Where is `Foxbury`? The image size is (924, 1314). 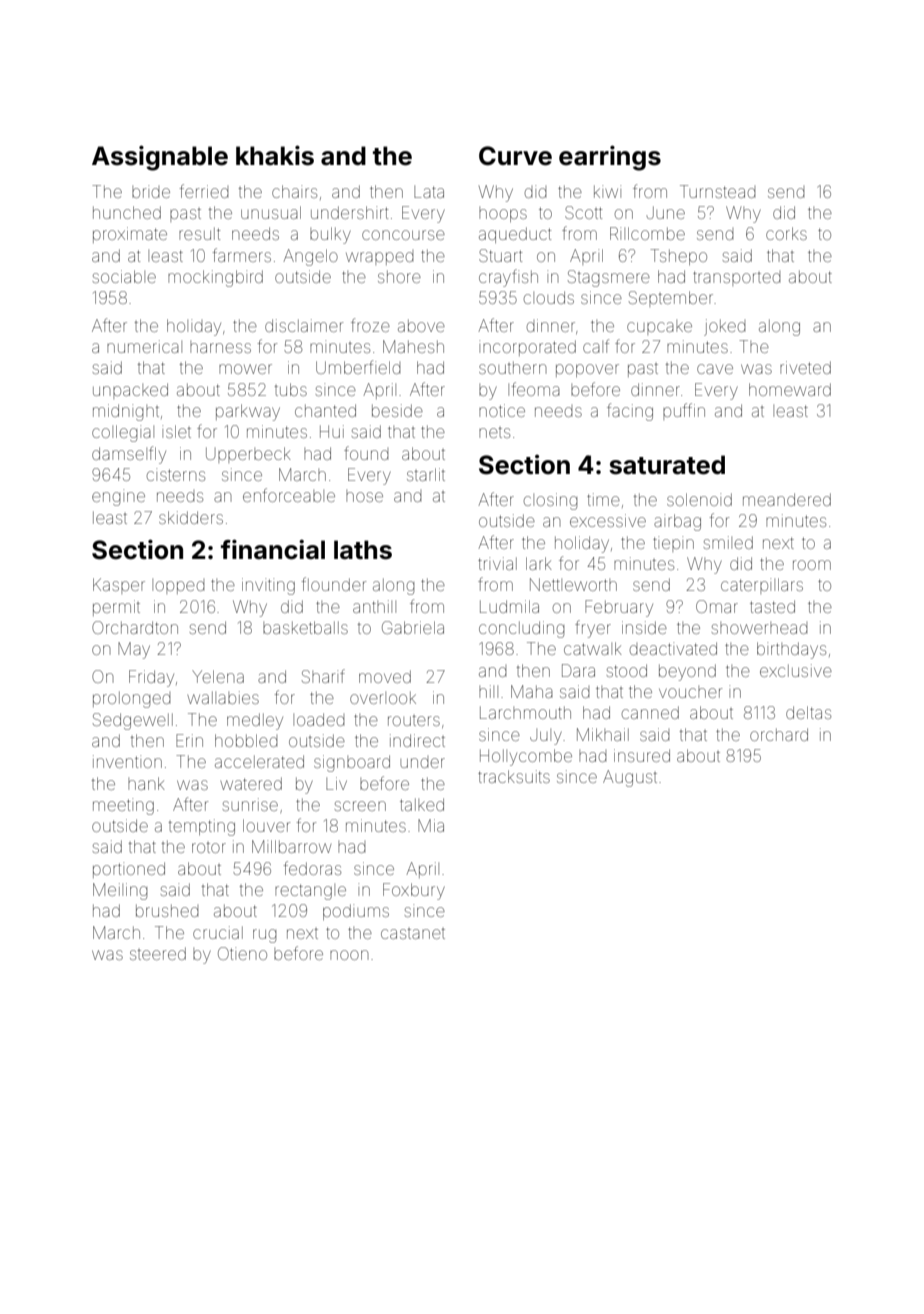 Foxbury is located at coordinates (414, 891).
